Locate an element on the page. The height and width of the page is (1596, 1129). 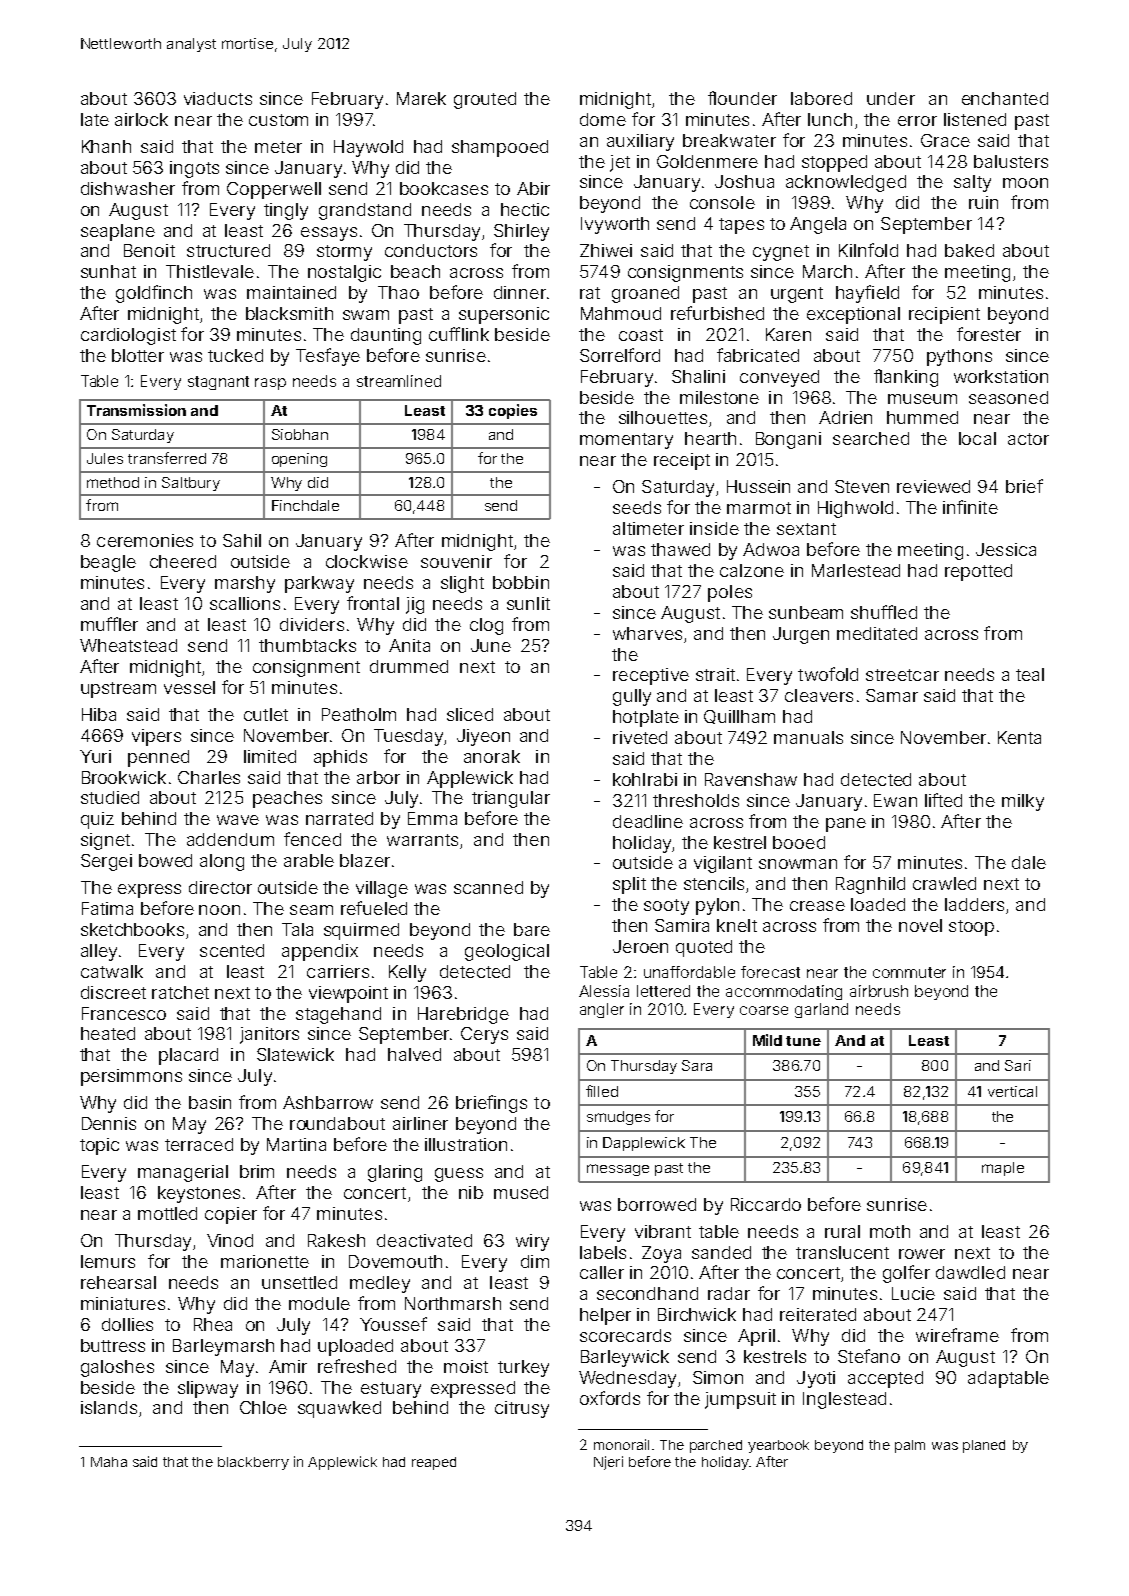
thumbtacks is located at coordinates (307, 645).
